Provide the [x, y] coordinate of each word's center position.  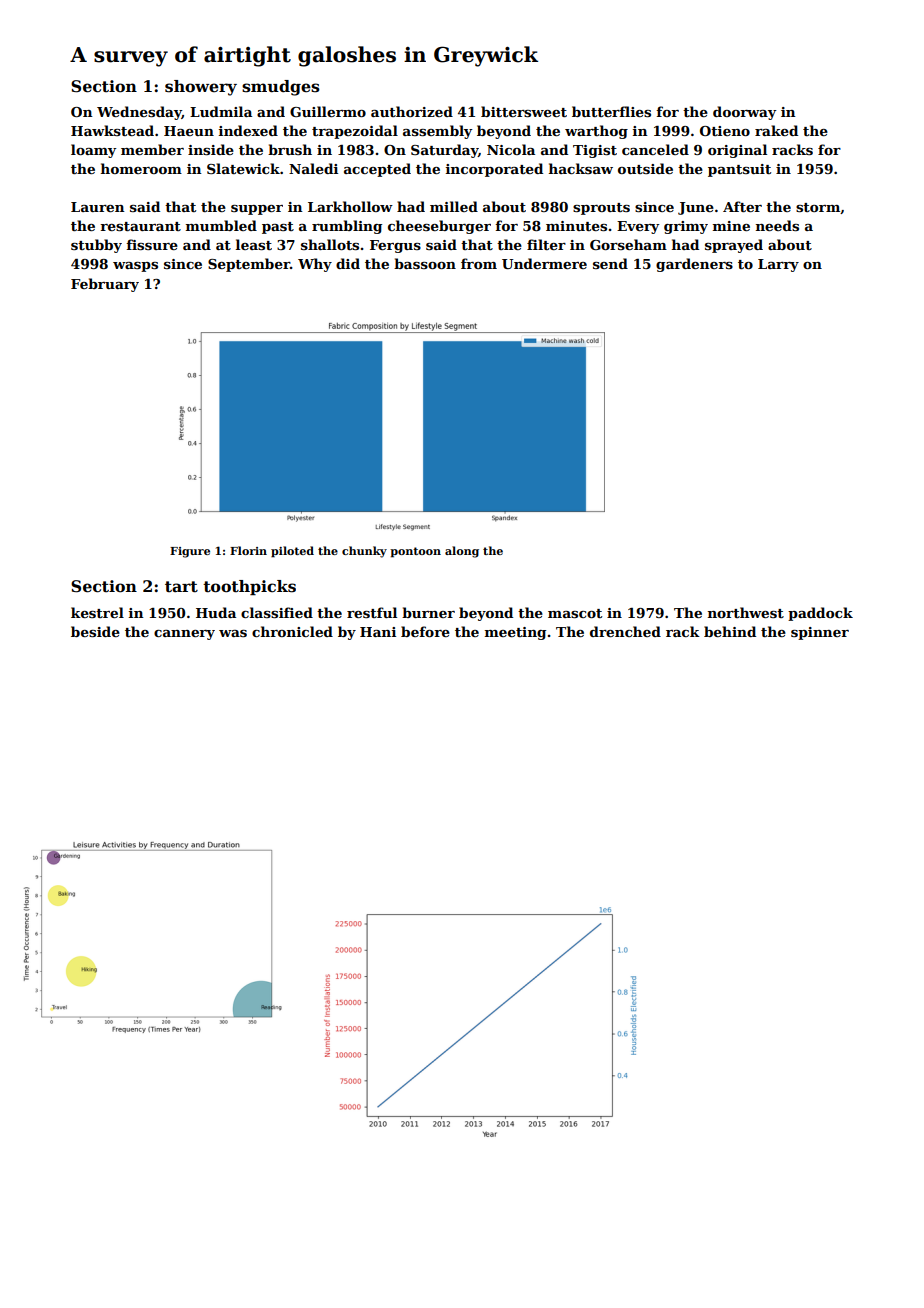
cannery [184, 635]
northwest [746, 612]
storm [818, 207]
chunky [364, 552]
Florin [248, 550]
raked [776, 130]
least [254, 244]
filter [546, 244]
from [479, 263]
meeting [515, 633]
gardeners [694, 265]
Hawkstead [112, 130]
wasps [135, 267]
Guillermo [328, 111]
